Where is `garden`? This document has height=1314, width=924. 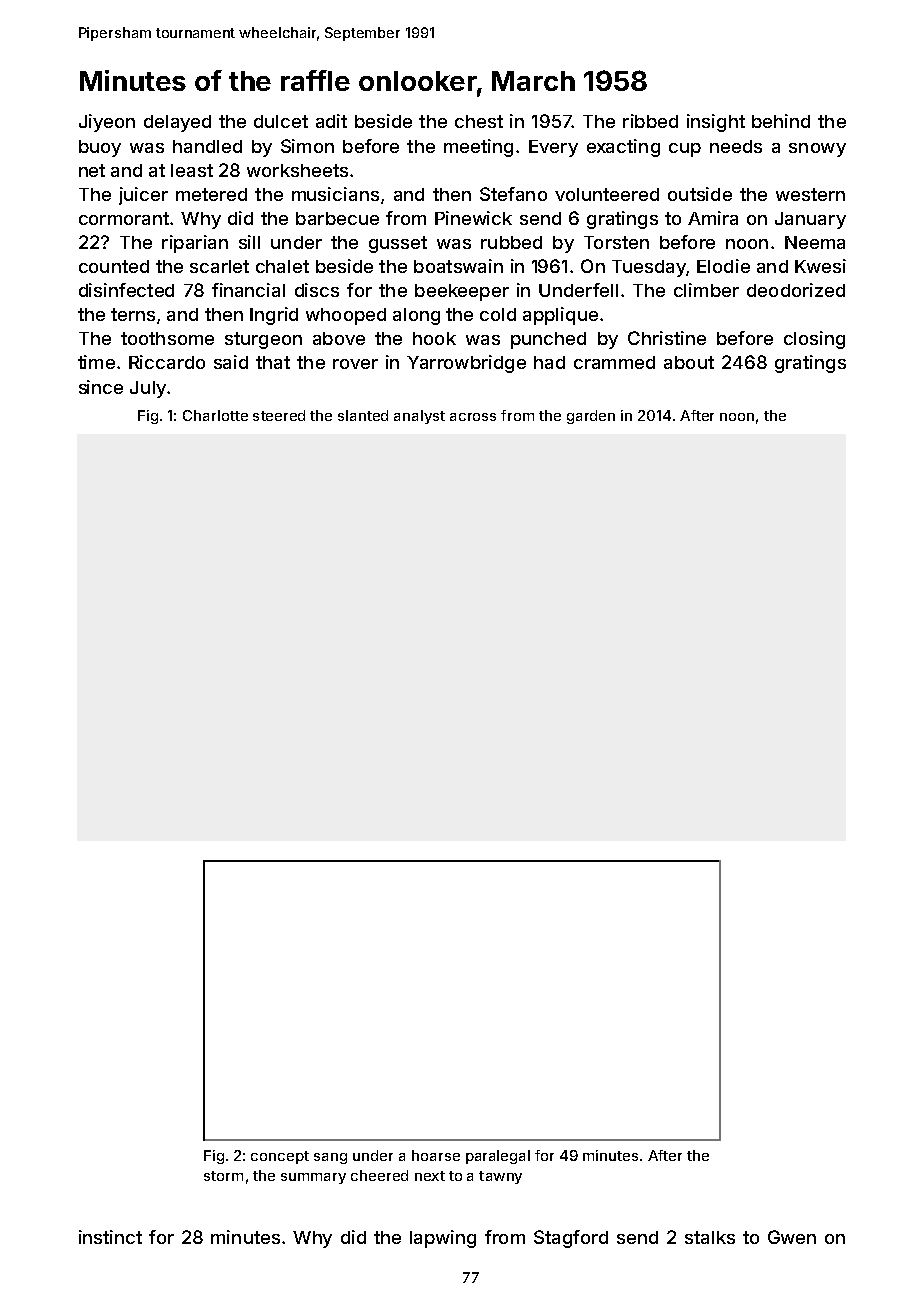
garden is located at coordinates (591, 417).
